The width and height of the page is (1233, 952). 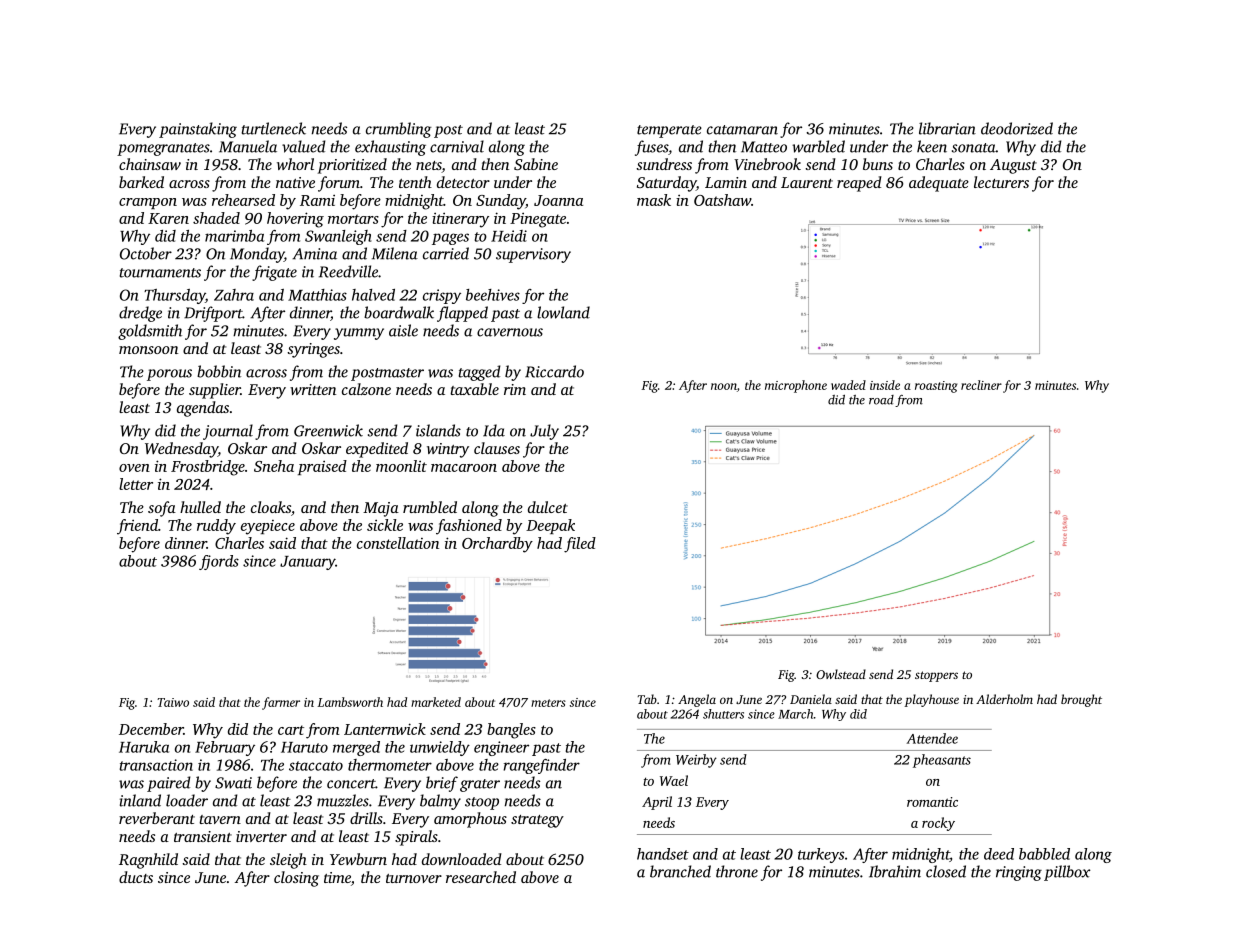 What do you see at coordinates (885, 385) in the page?
I see `inside` at bounding box center [885, 385].
